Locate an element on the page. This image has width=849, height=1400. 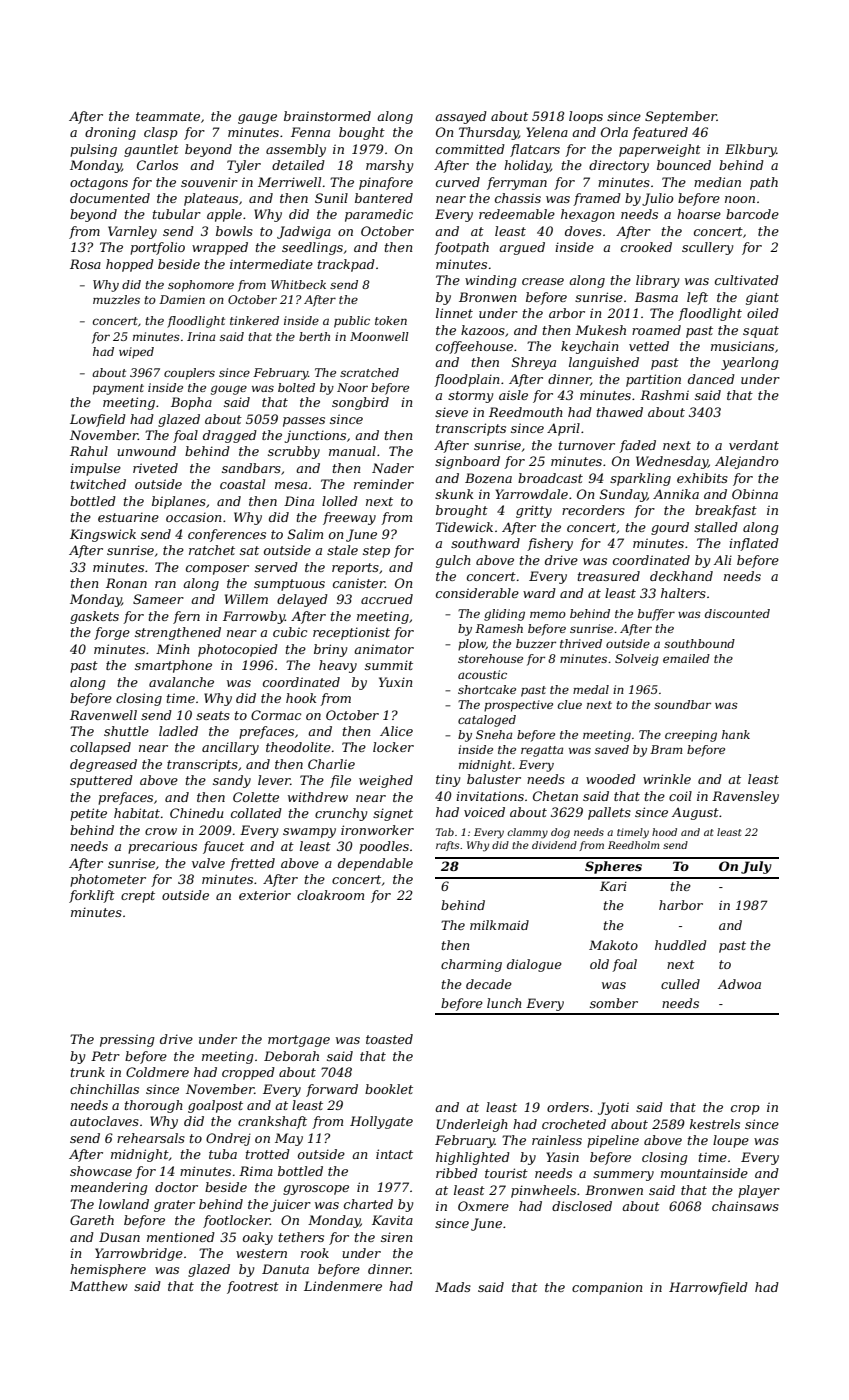
showcase is located at coordinates (101, 1171).
